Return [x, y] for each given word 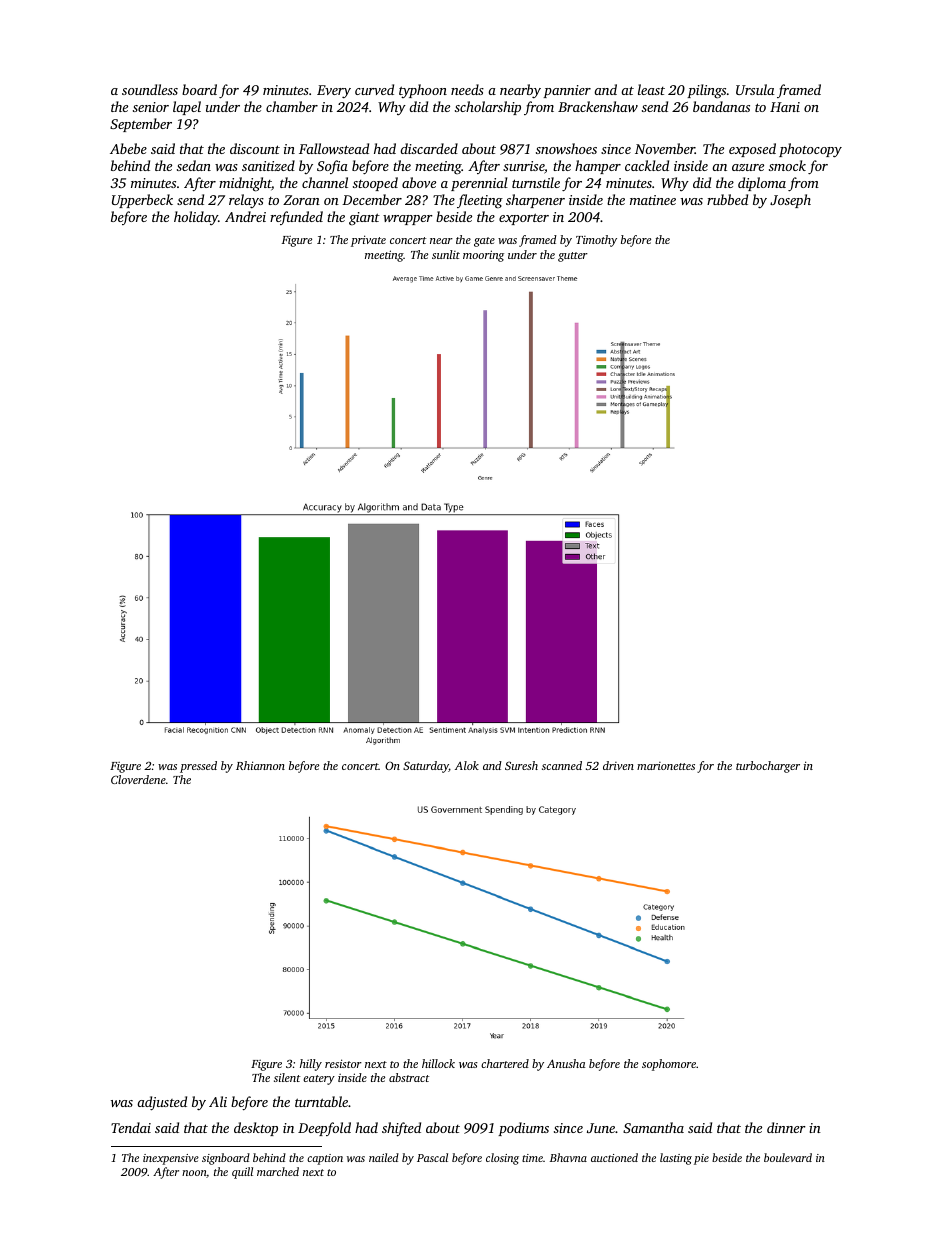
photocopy [810, 150]
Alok [467, 765]
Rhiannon [260, 765]
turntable [321, 1101]
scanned [562, 765]
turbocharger [768, 767]
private [368, 241]
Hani [785, 107]
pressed [198, 767]
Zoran [301, 200]
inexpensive [171, 1159]
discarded [429, 148]
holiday [196, 218]
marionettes [666, 766]
